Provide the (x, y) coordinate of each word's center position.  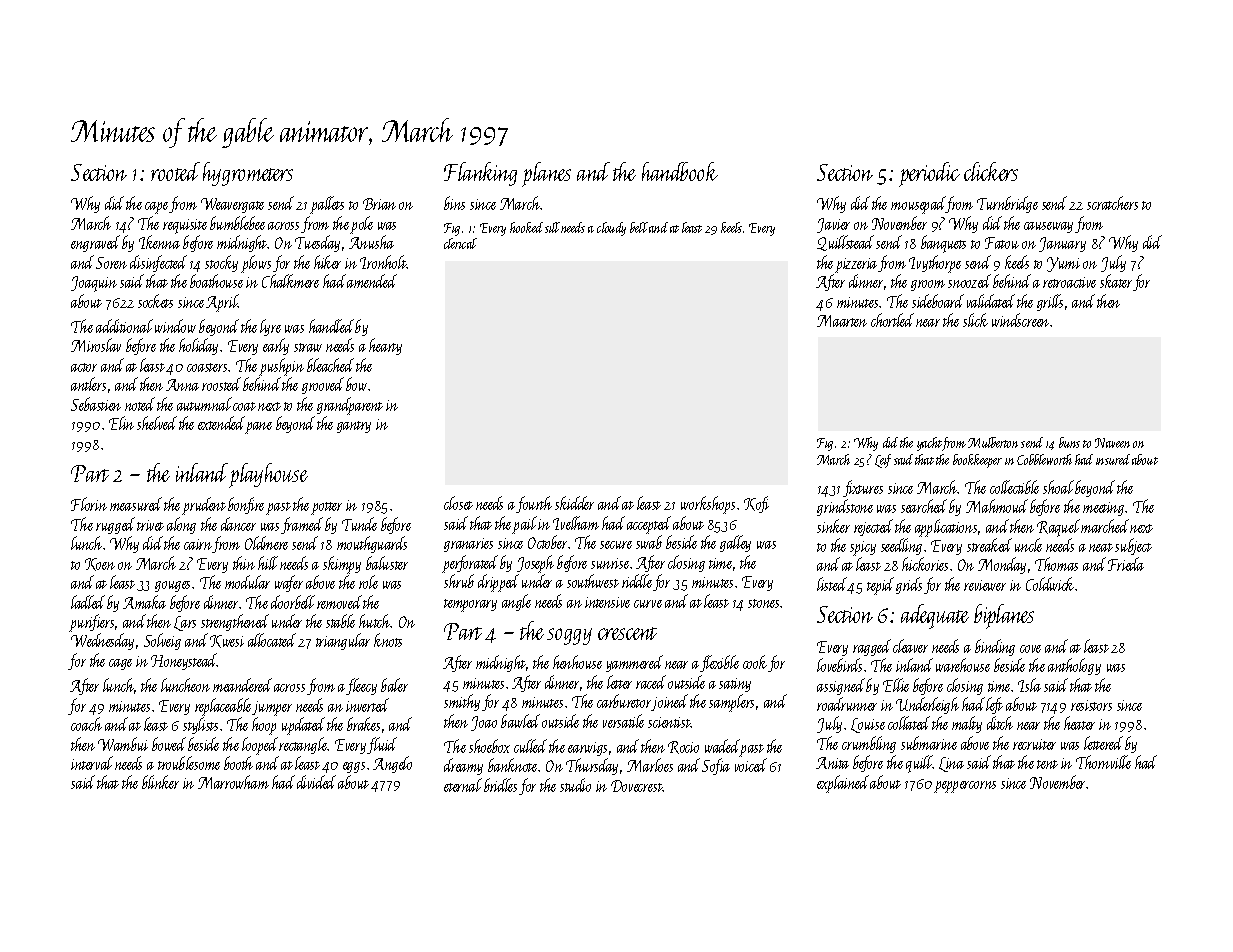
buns (1069, 442)
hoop (264, 726)
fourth (534, 504)
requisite (185, 226)
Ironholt (383, 262)
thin (244, 563)
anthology (1074, 666)
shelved (157, 423)
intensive (607, 602)
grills (1050, 302)
